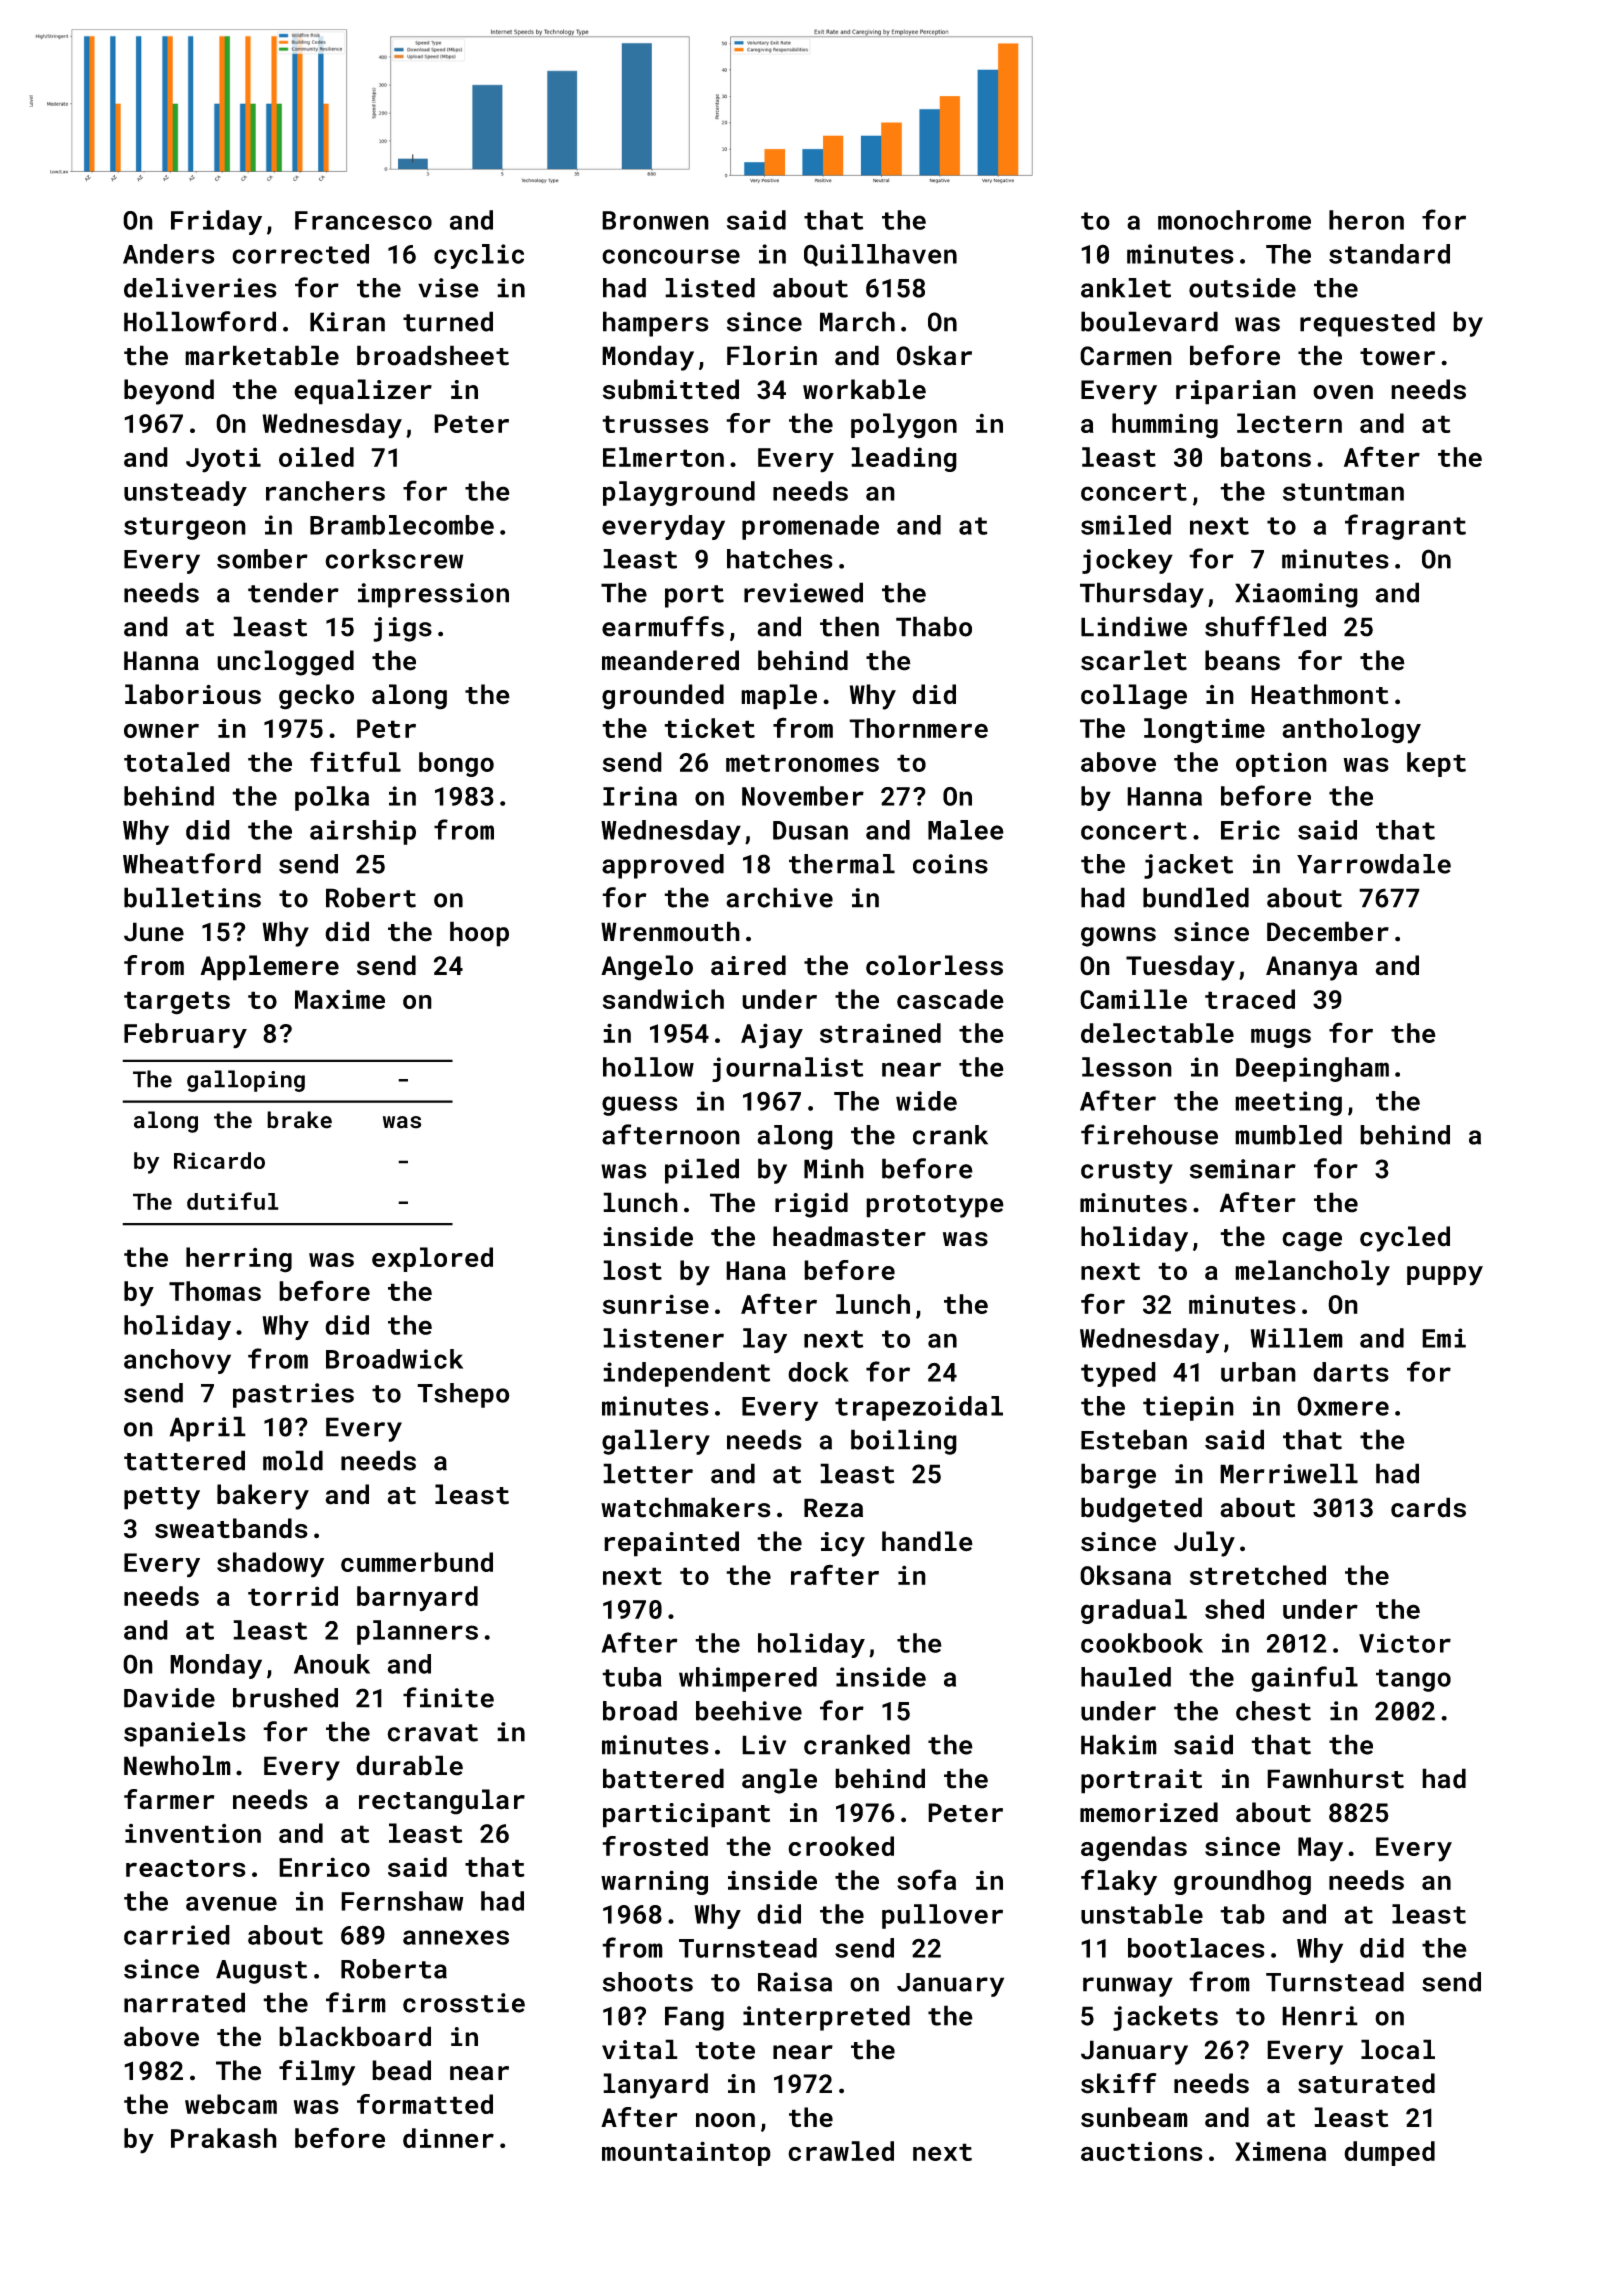  What do you see at coordinates (448, 2138) in the image?
I see `dinner` at bounding box center [448, 2138].
